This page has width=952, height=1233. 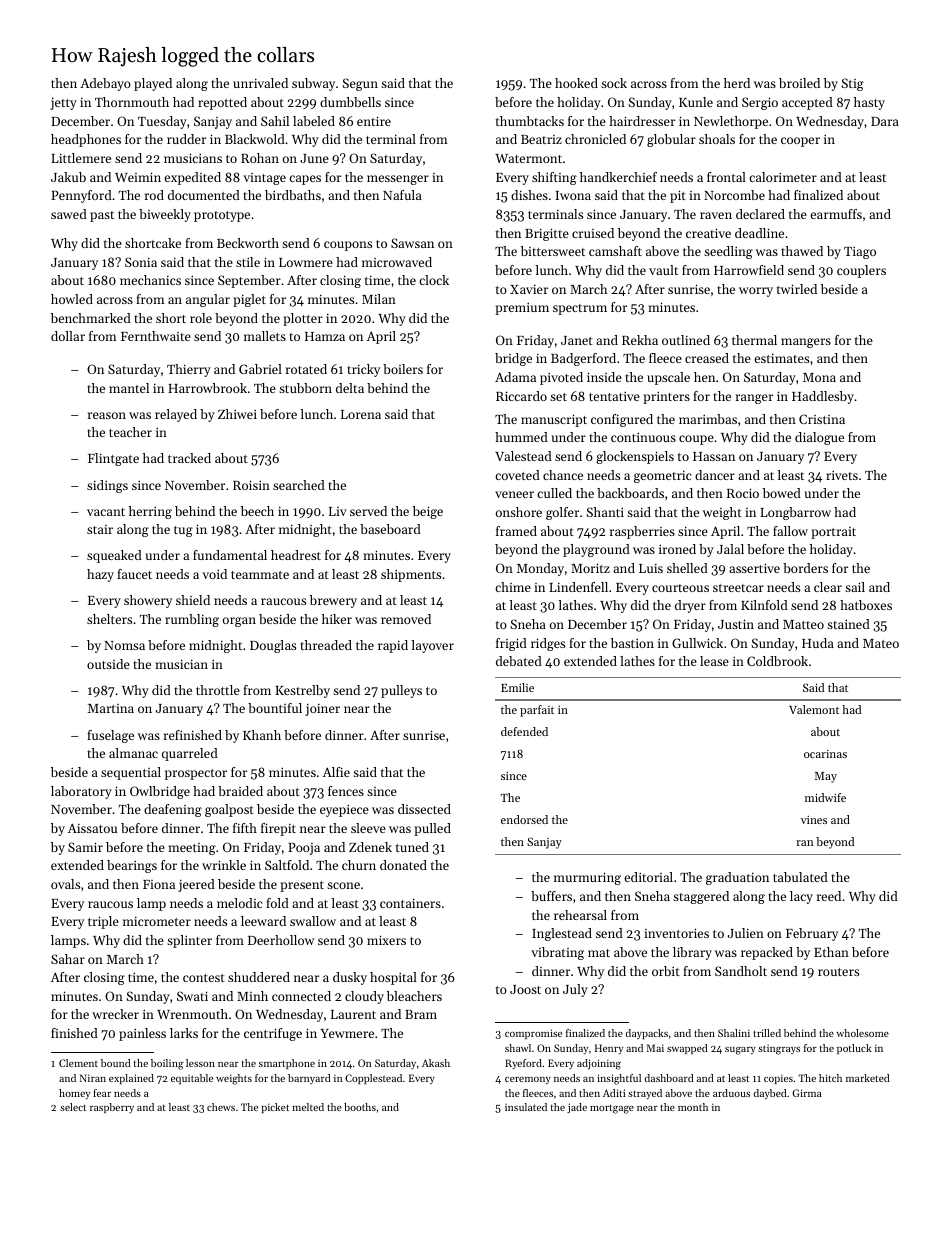 What do you see at coordinates (696, 440) in the page?
I see `coupe` at bounding box center [696, 440].
